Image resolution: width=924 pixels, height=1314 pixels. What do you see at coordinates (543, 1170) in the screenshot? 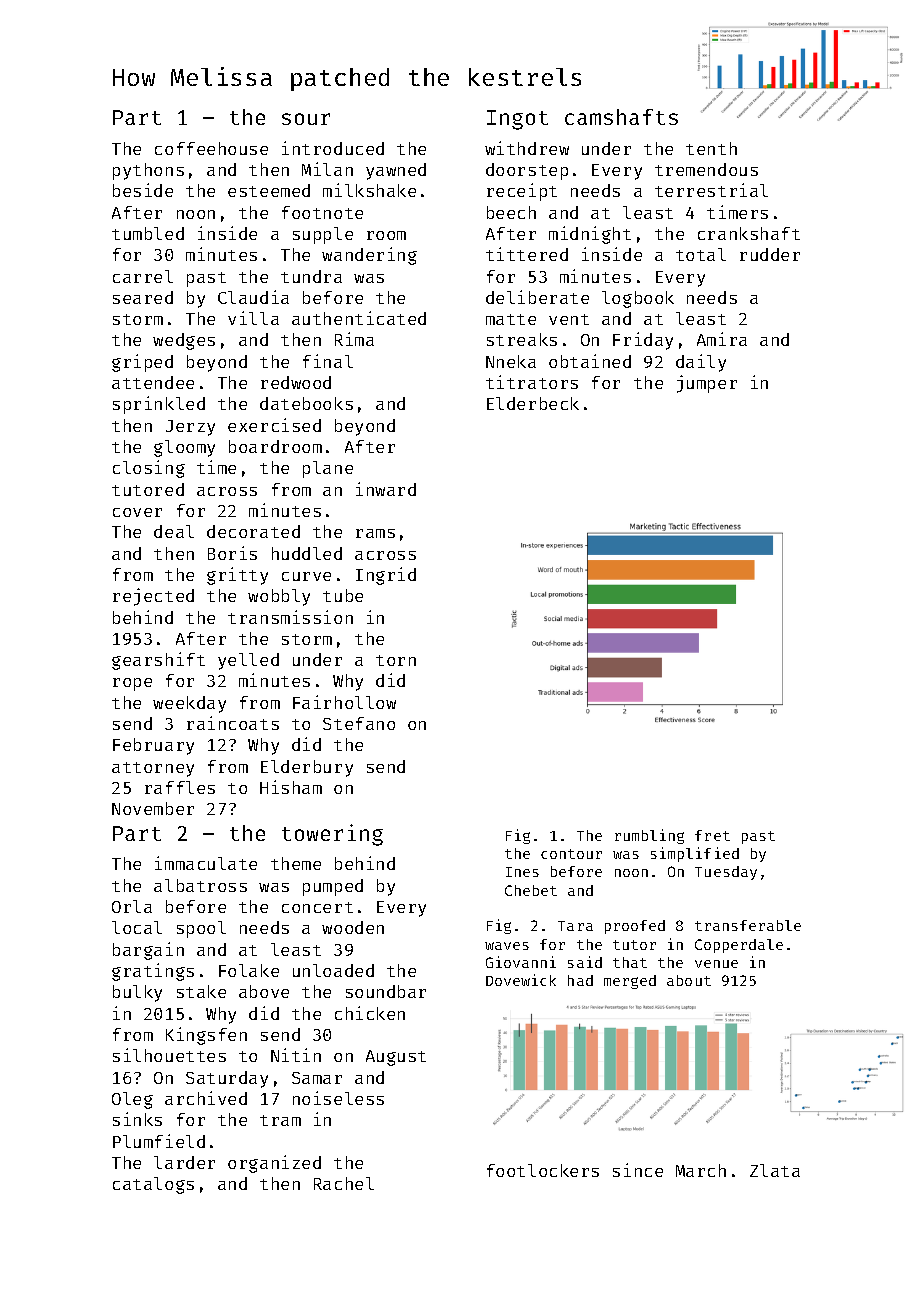
I see `footlockers` at bounding box center [543, 1170].
